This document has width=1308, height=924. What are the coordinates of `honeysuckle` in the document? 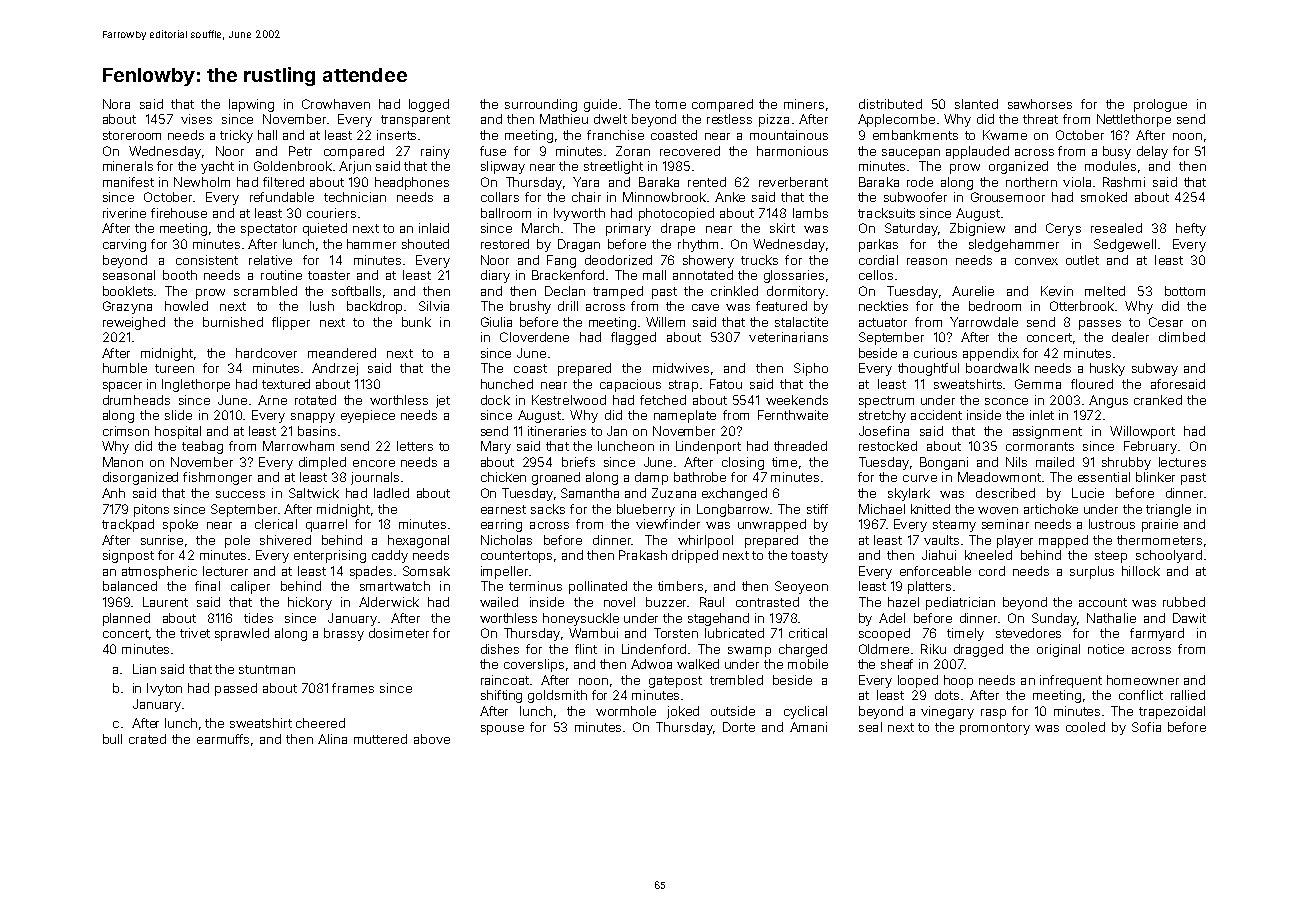 It's located at (581, 619).
